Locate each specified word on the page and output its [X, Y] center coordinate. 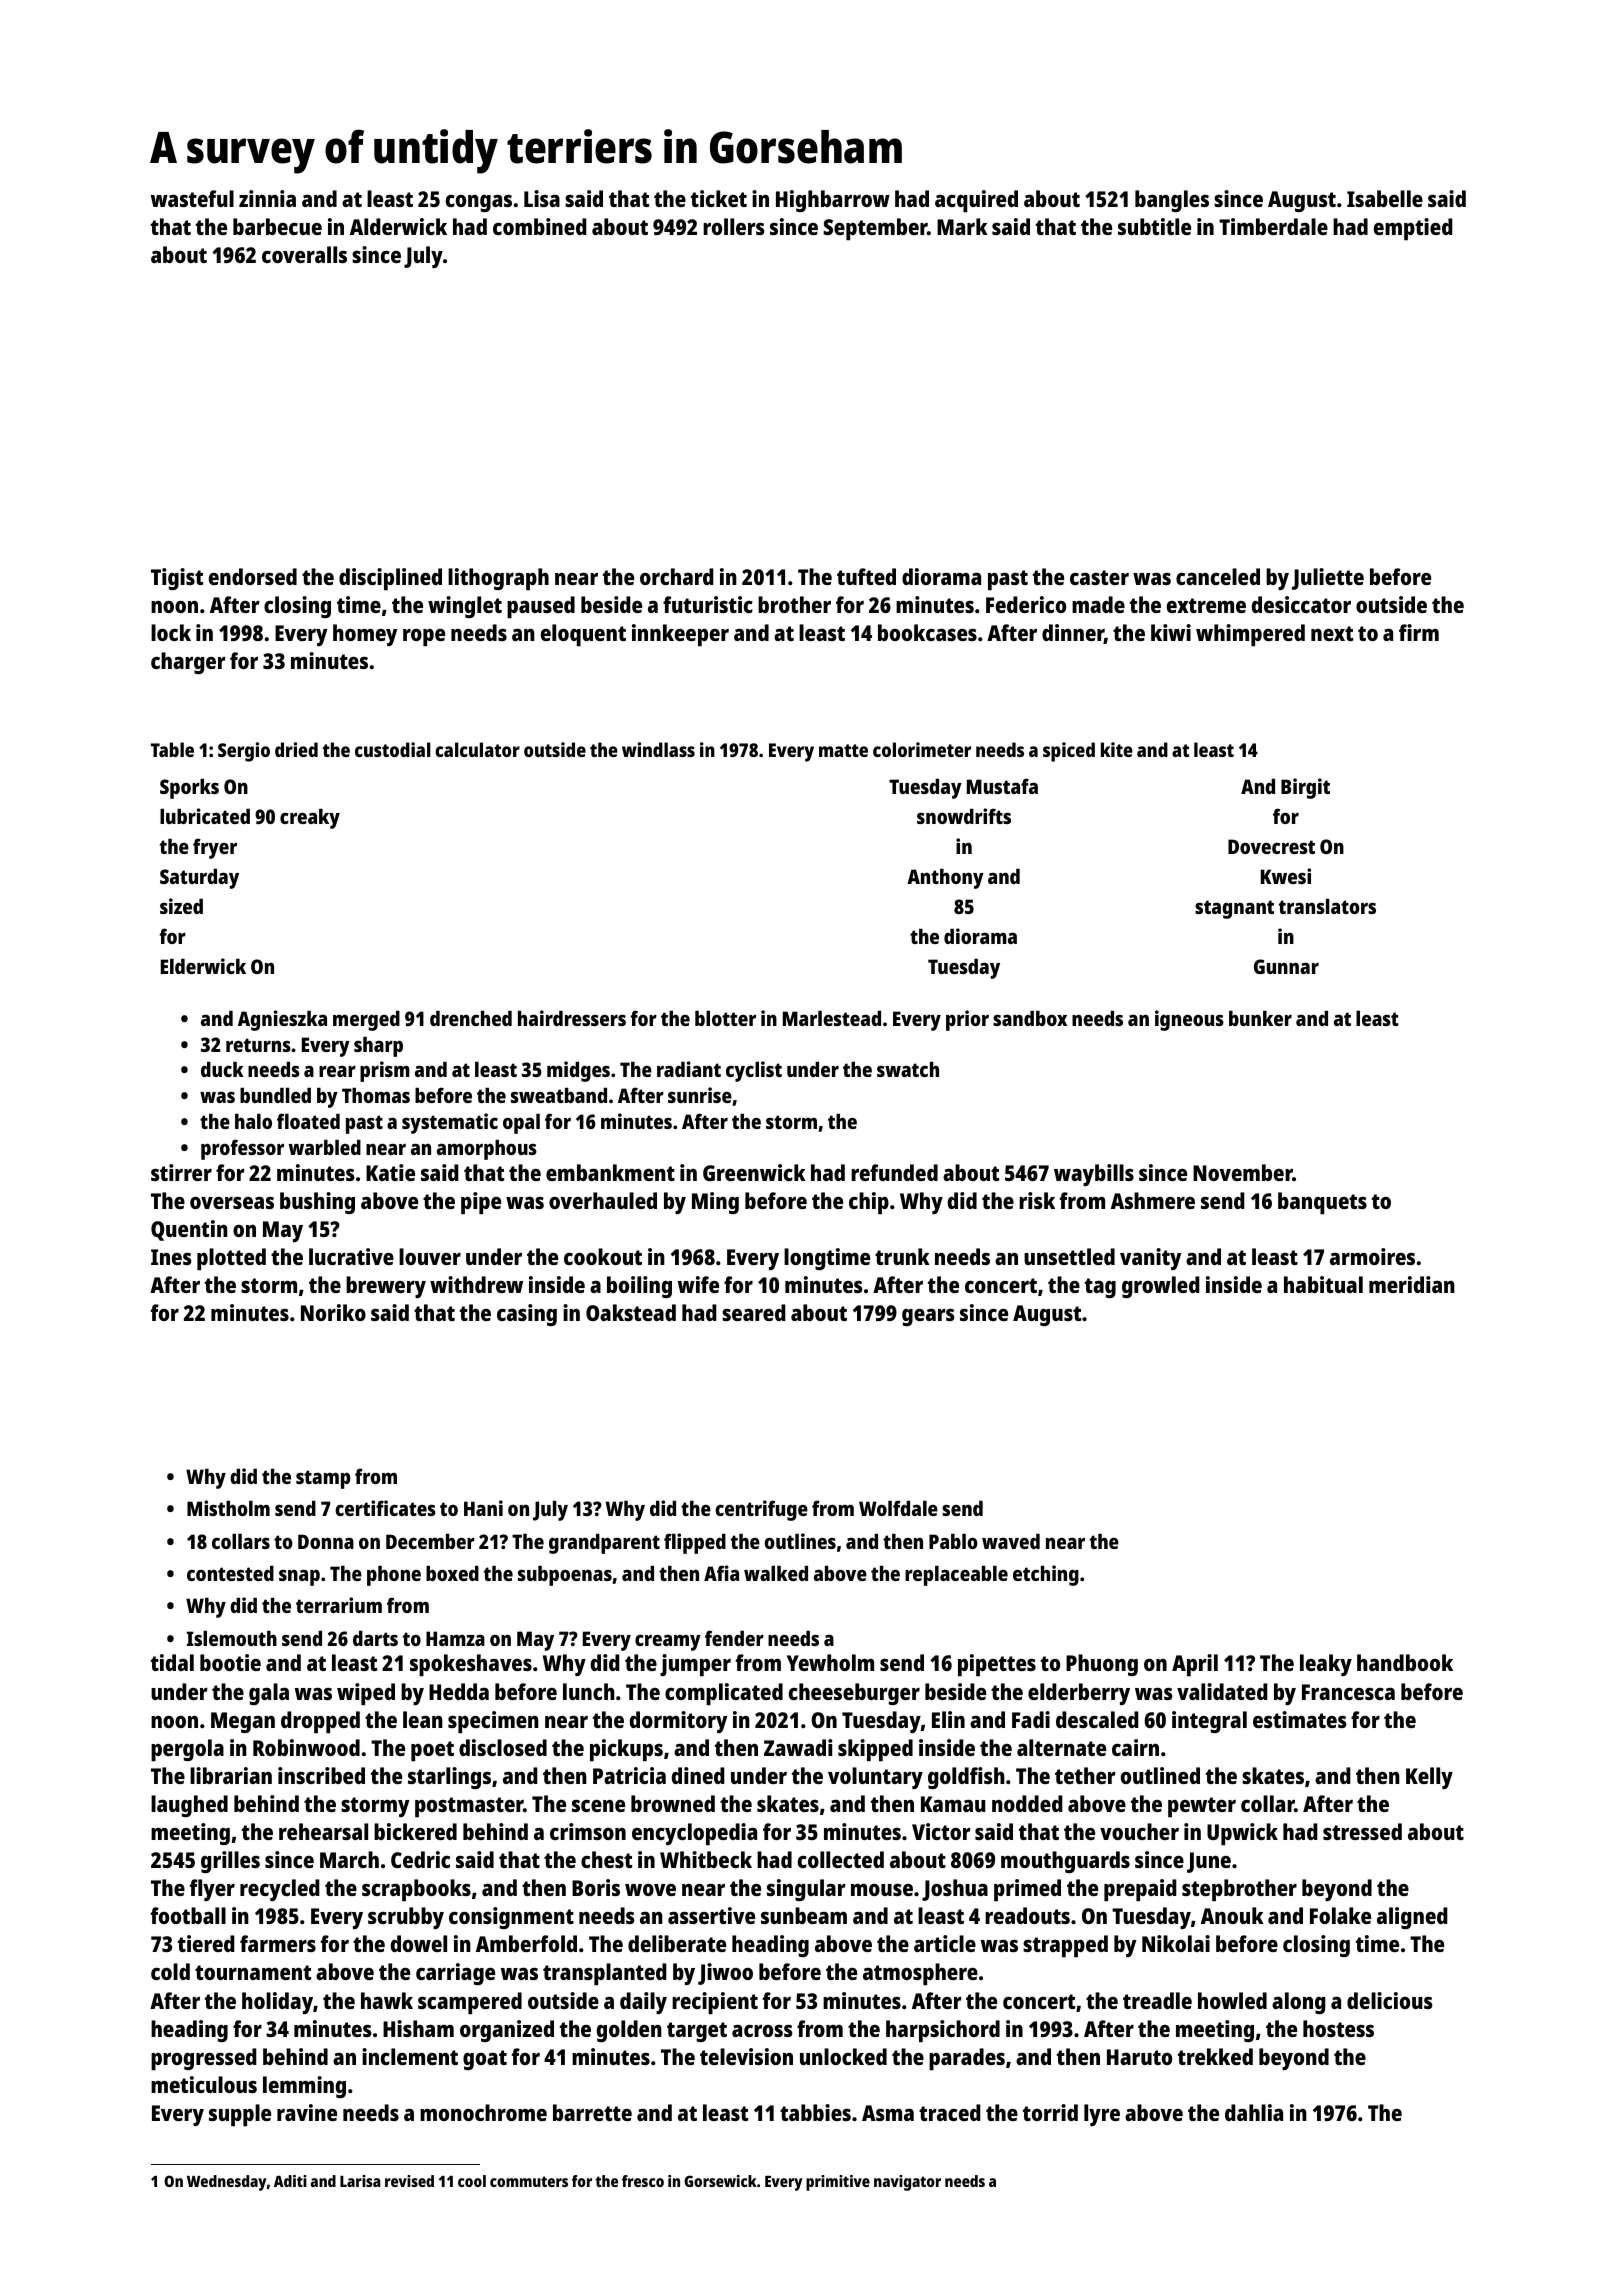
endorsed [253, 576]
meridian [1412, 1284]
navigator [907, 2183]
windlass [658, 749]
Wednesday [227, 2183]
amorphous [487, 1150]
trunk [902, 1256]
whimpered [1250, 635]
